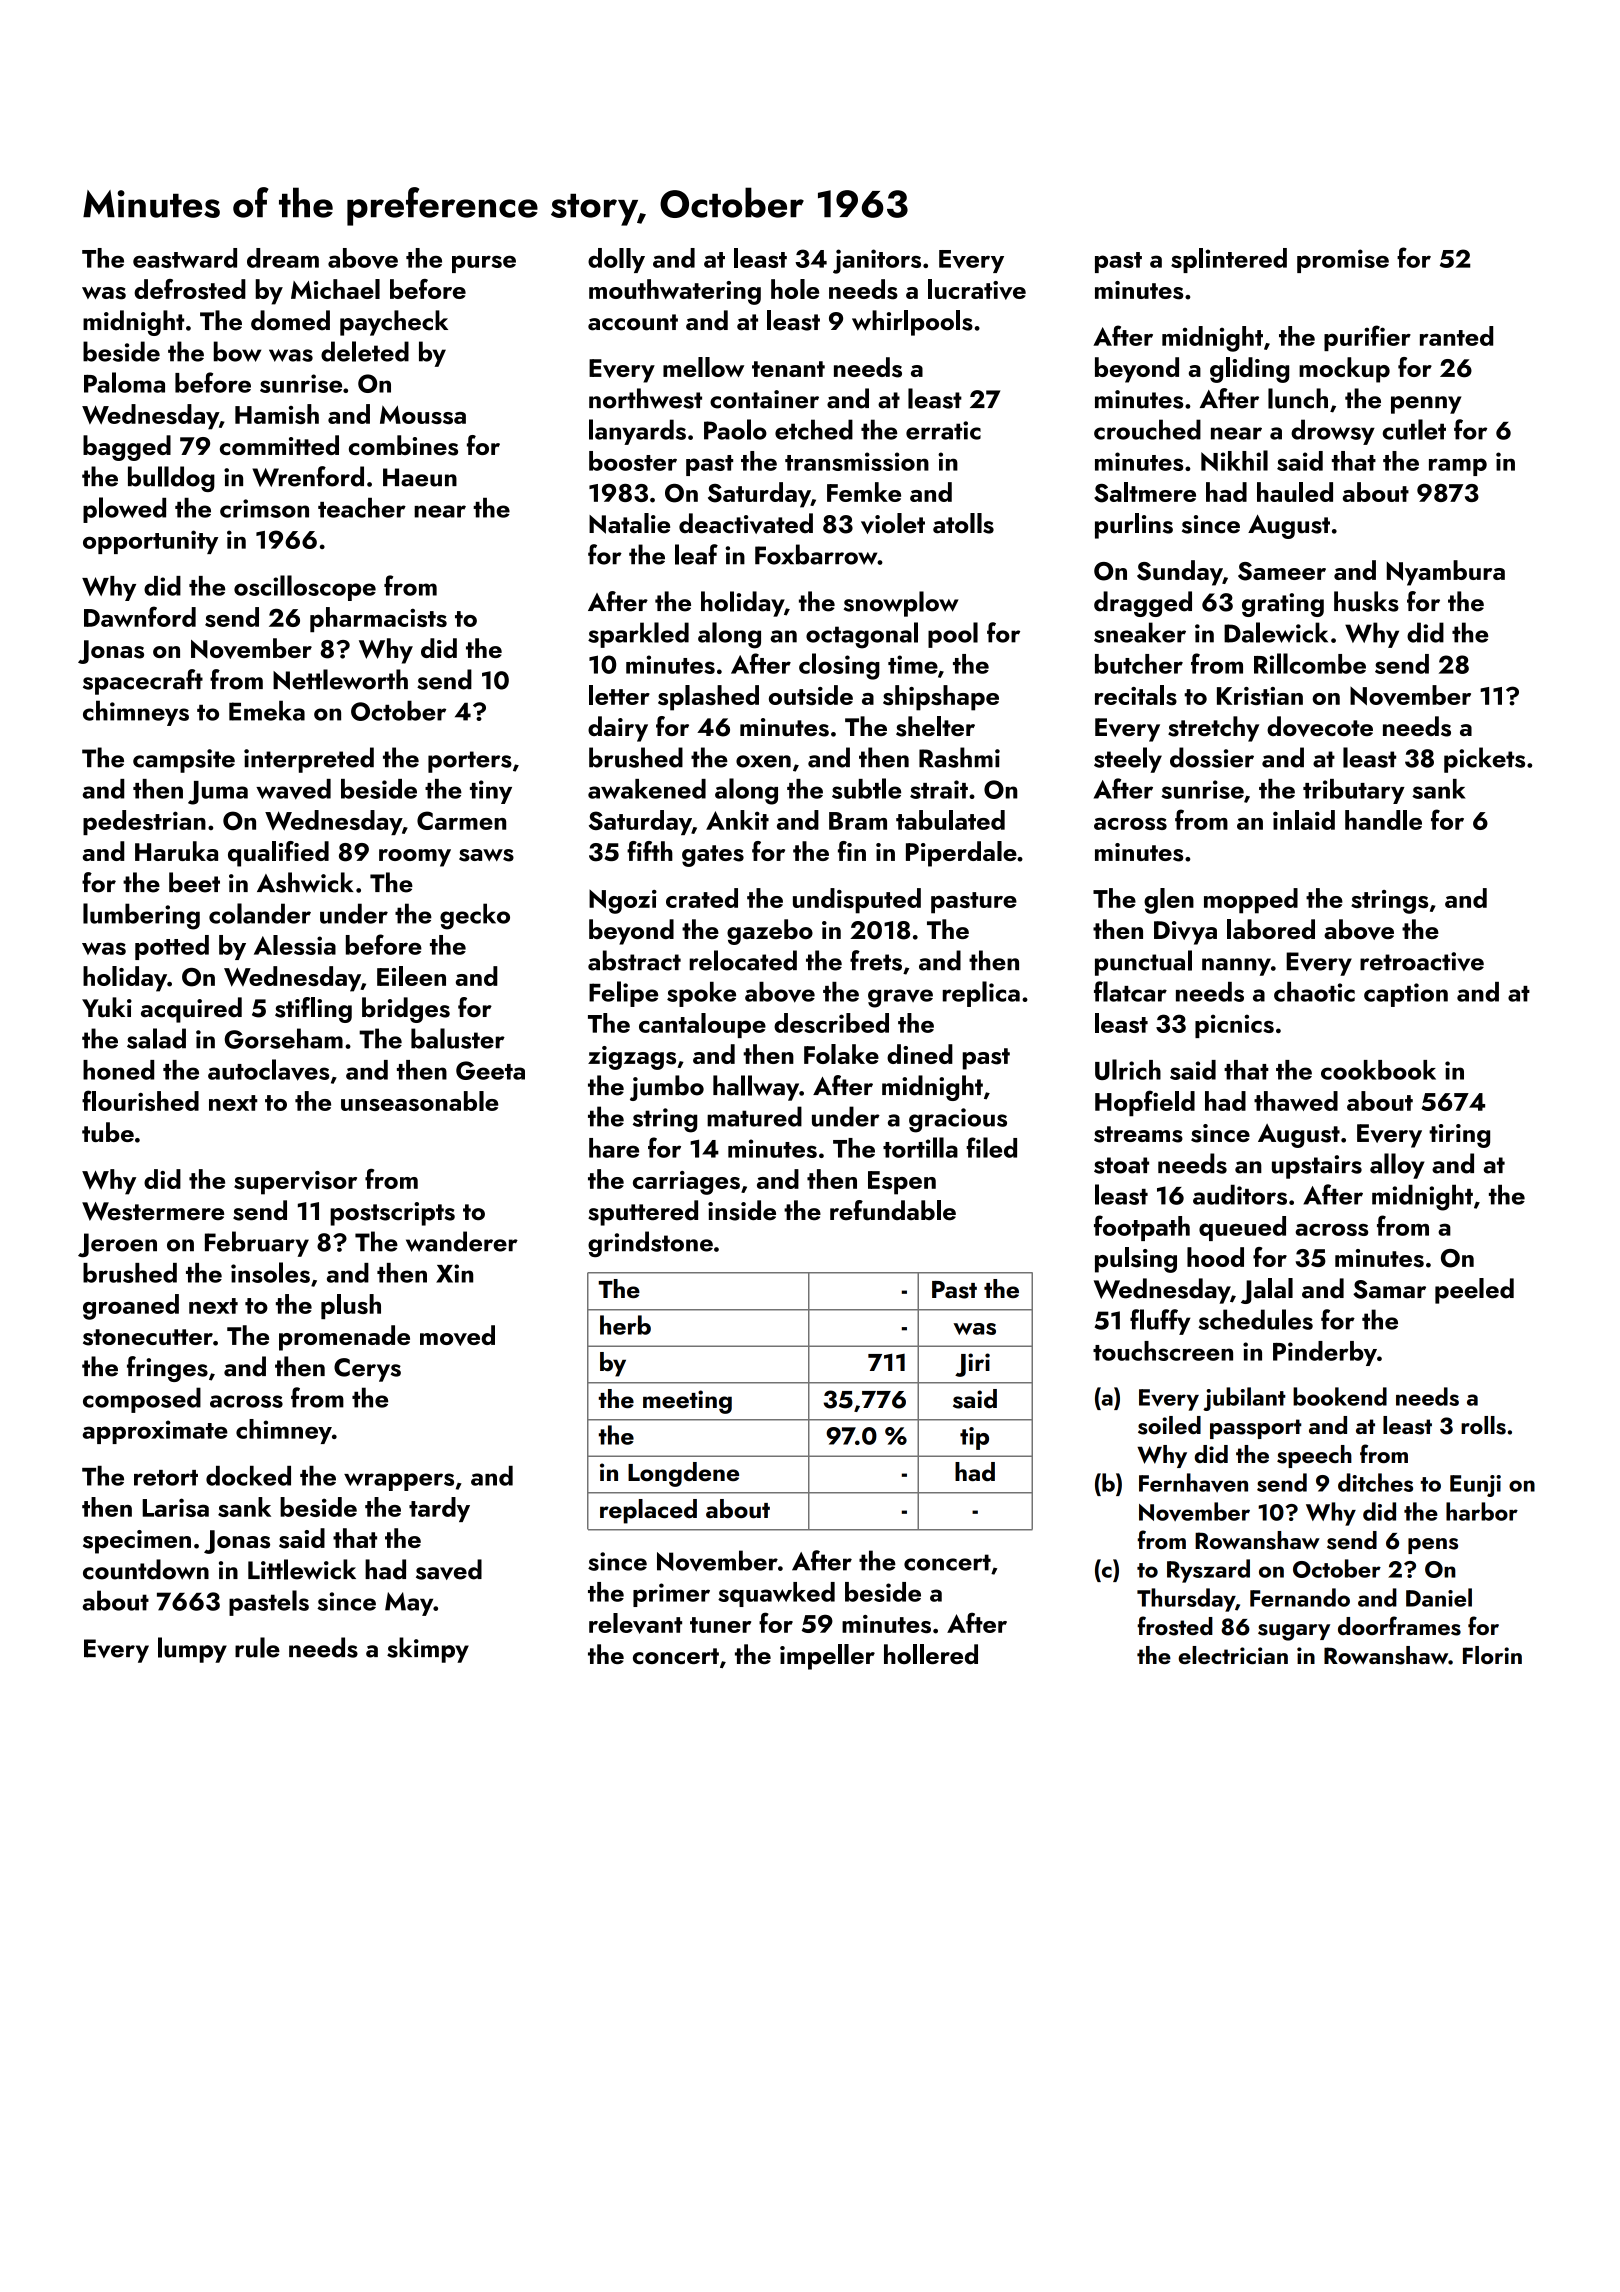  What do you see at coordinates (1474, 1291) in the image?
I see `peeled` at bounding box center [1474, 1291].
